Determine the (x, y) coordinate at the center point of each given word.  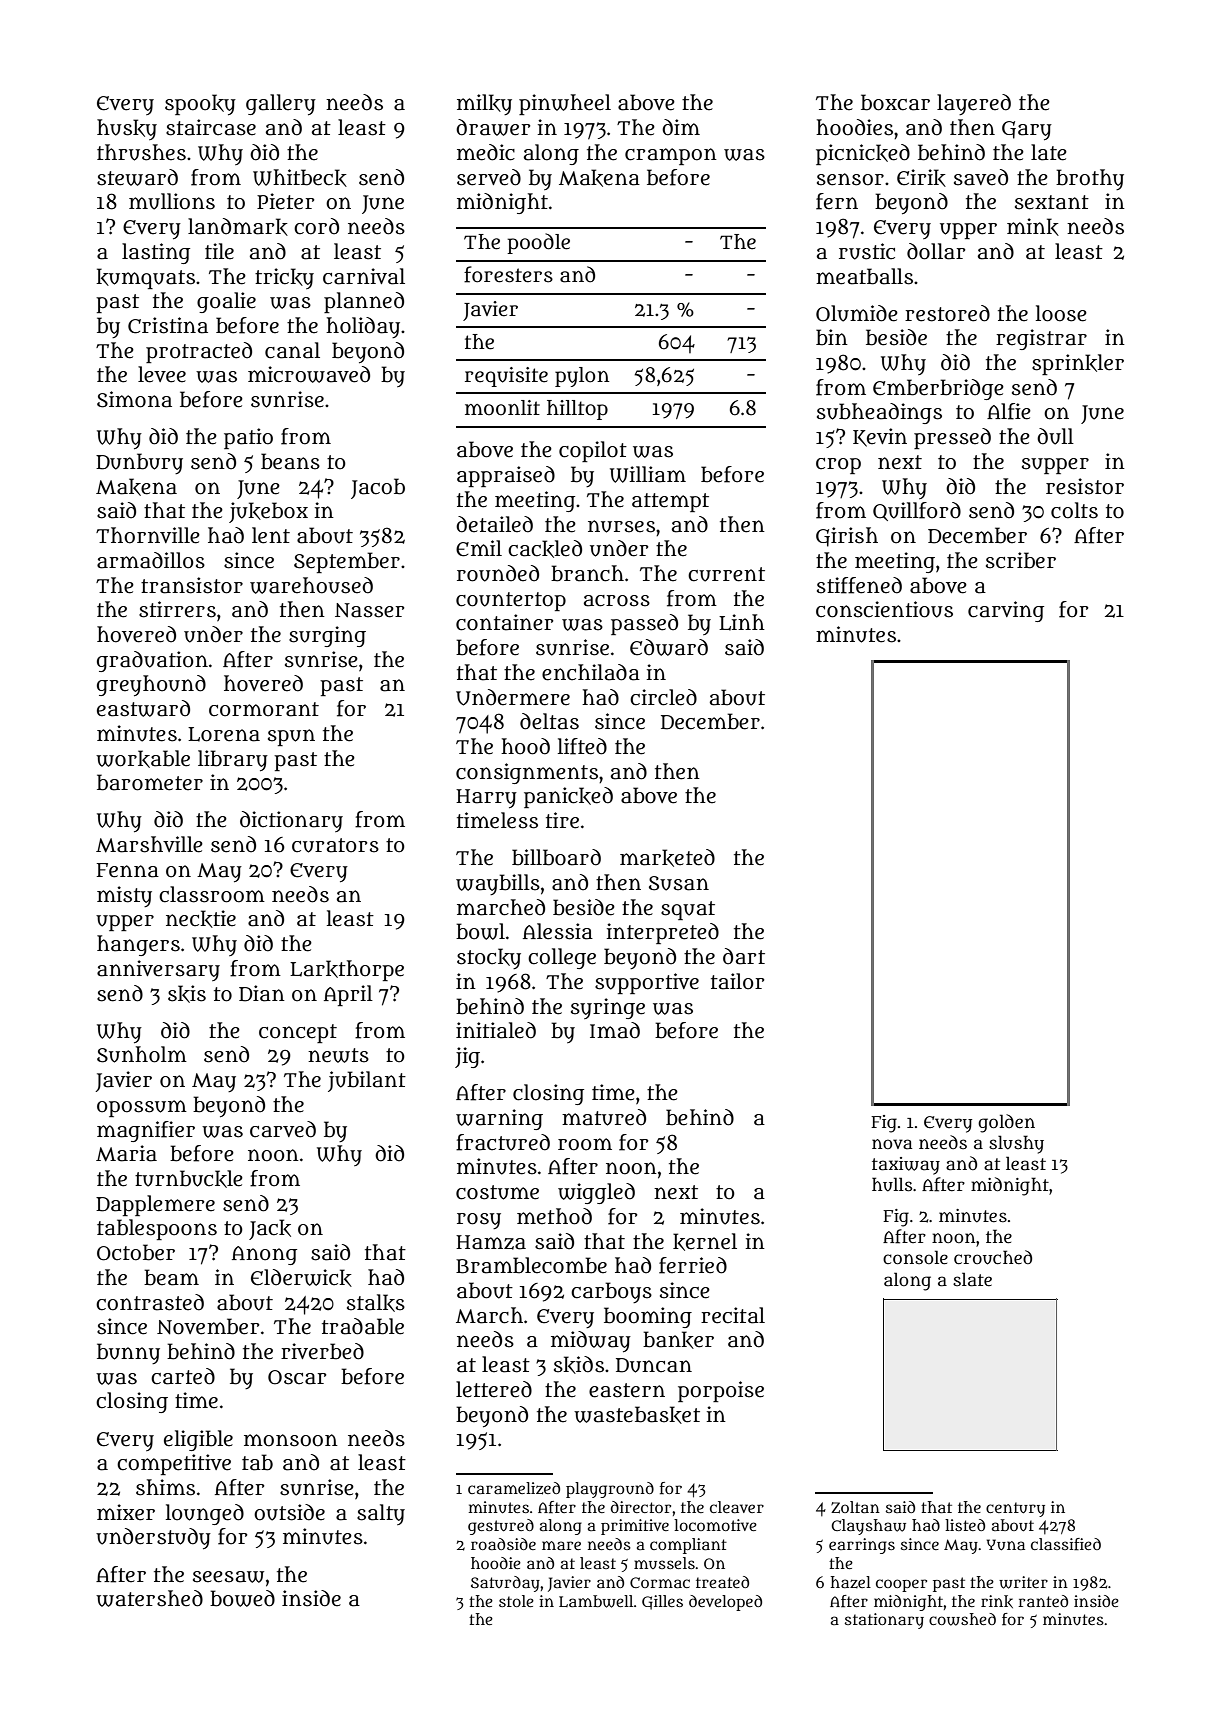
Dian (262, 993)
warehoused (311, 585)
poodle (538, 243)
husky (127, 129)
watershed (149, 1598)
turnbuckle (189, 1179)
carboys (611, 1292)
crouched (993, 1257)
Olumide (857, 313)
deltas (549, 721)
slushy (1016, 1144)
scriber (1021, 560)
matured (604, 1117)
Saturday (505, 1584)
